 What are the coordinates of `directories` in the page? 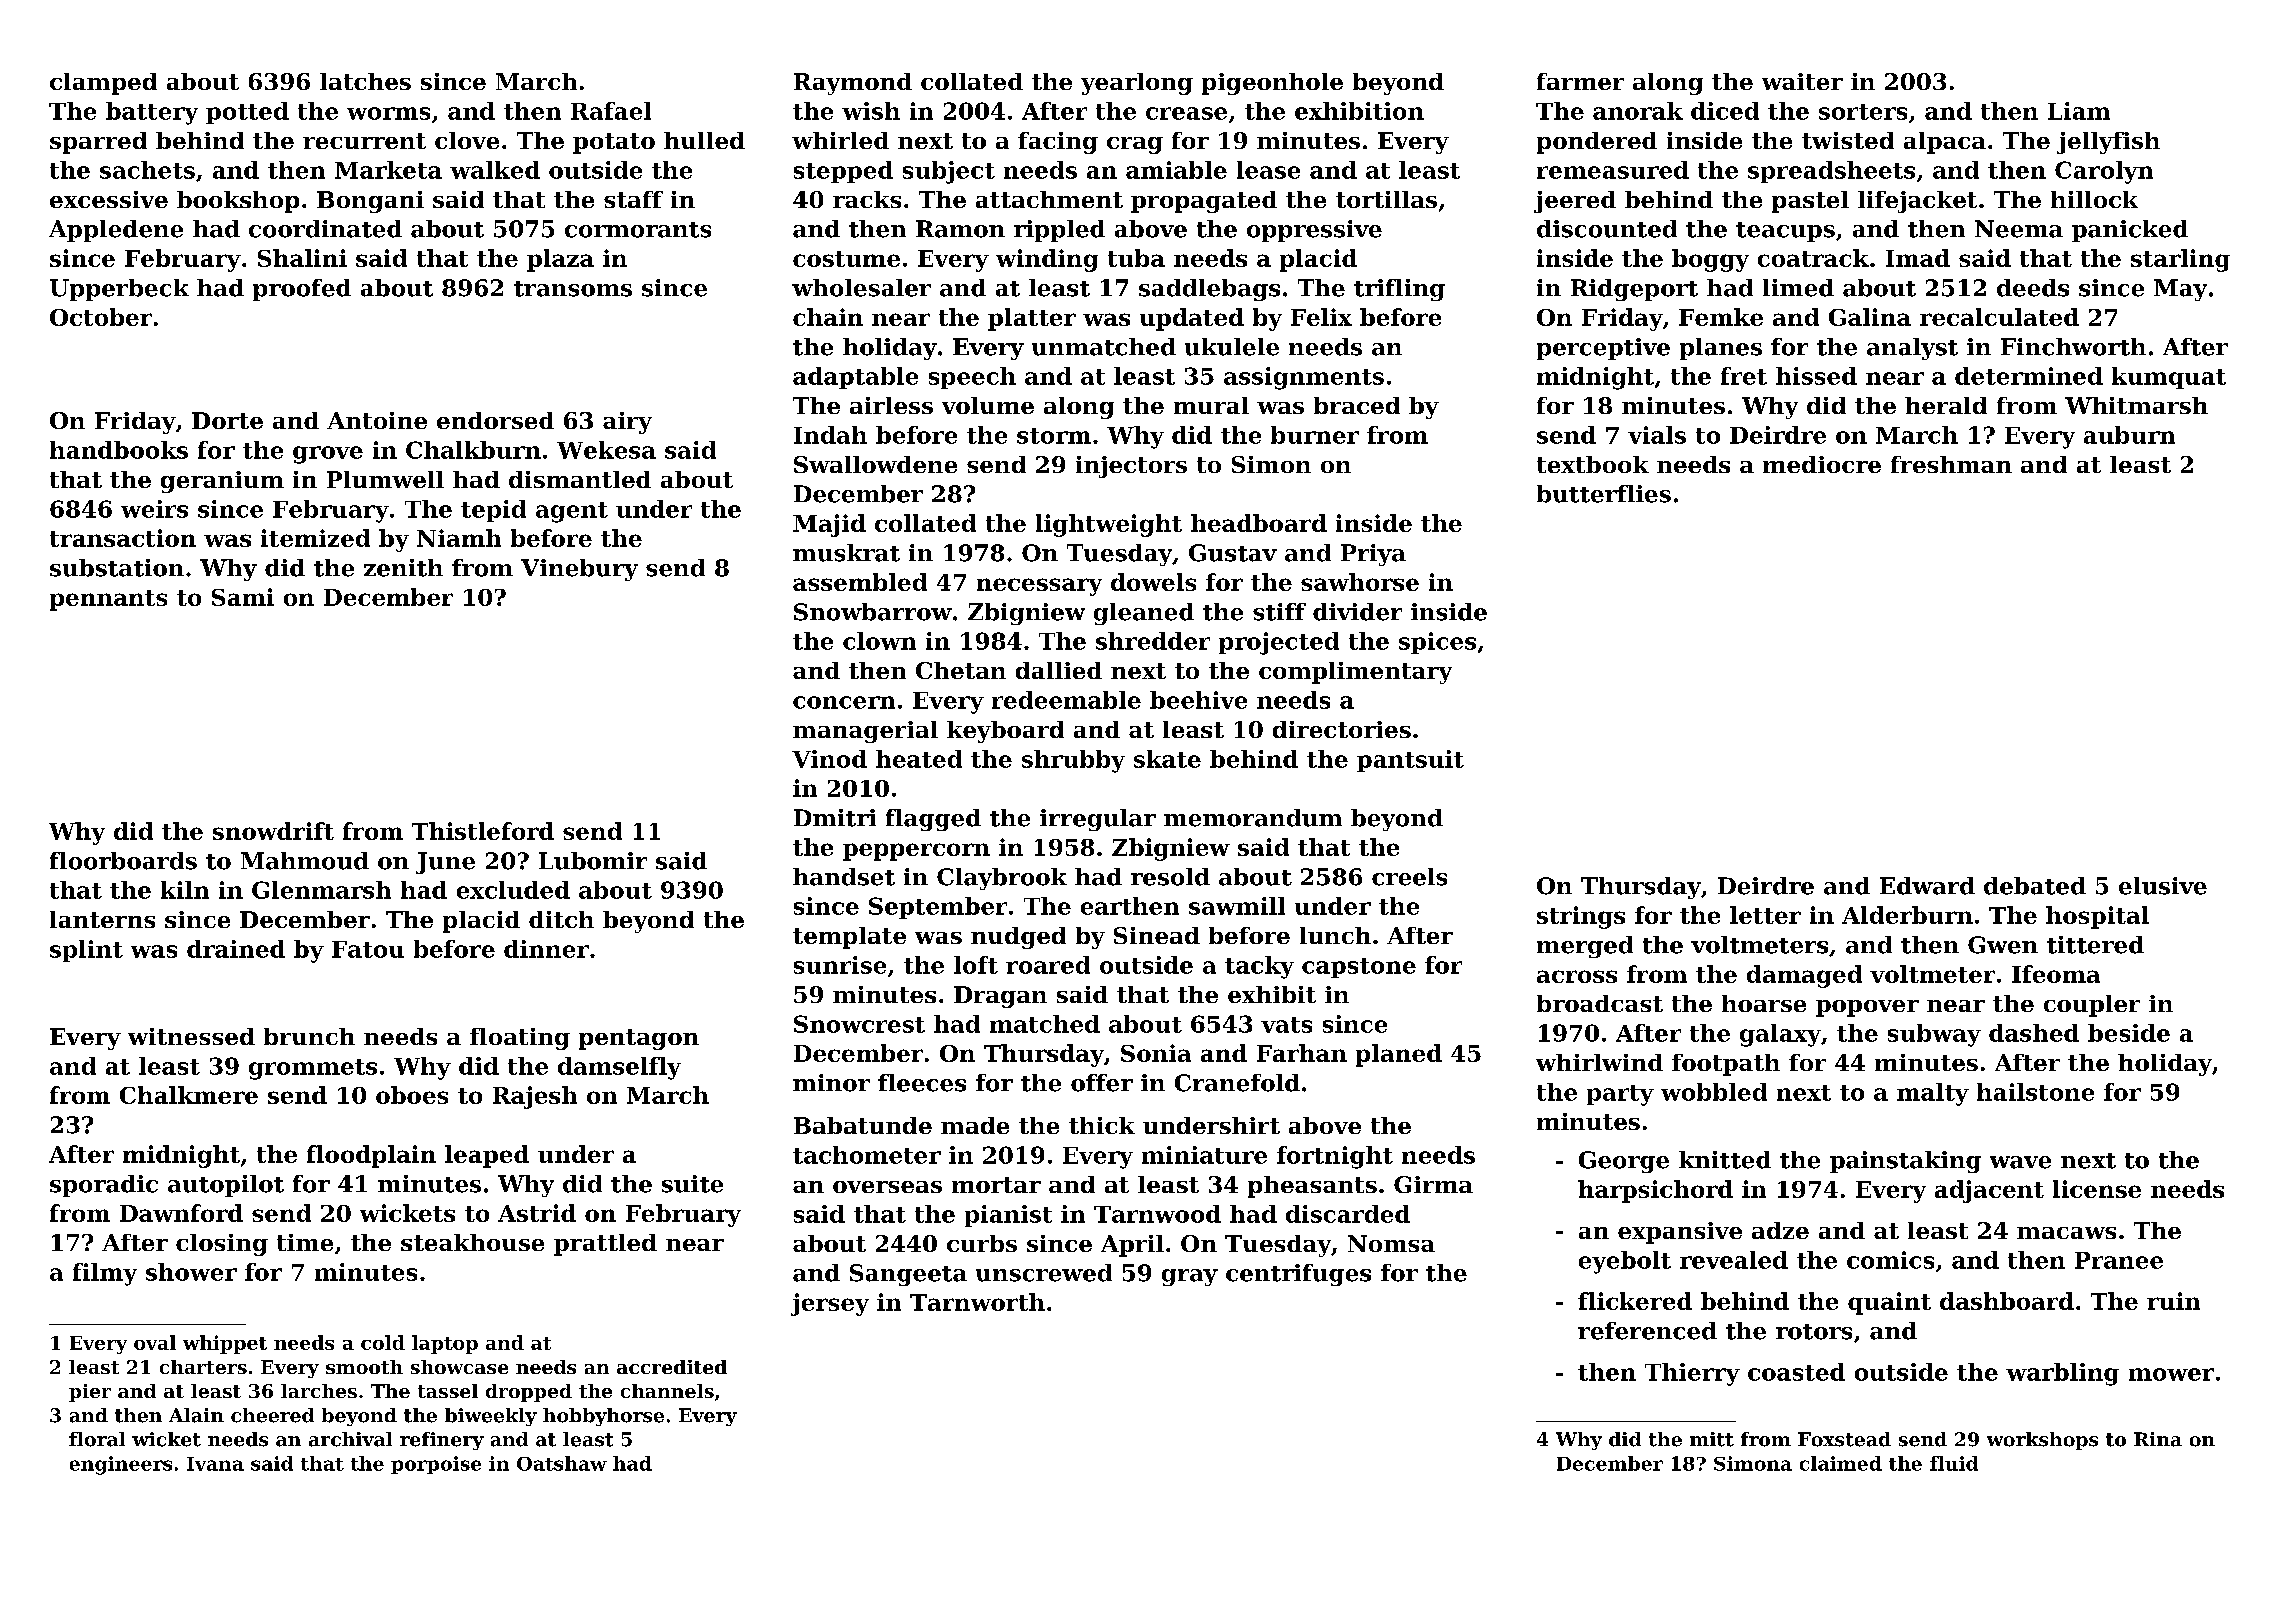 It's located at (1342, 729).
